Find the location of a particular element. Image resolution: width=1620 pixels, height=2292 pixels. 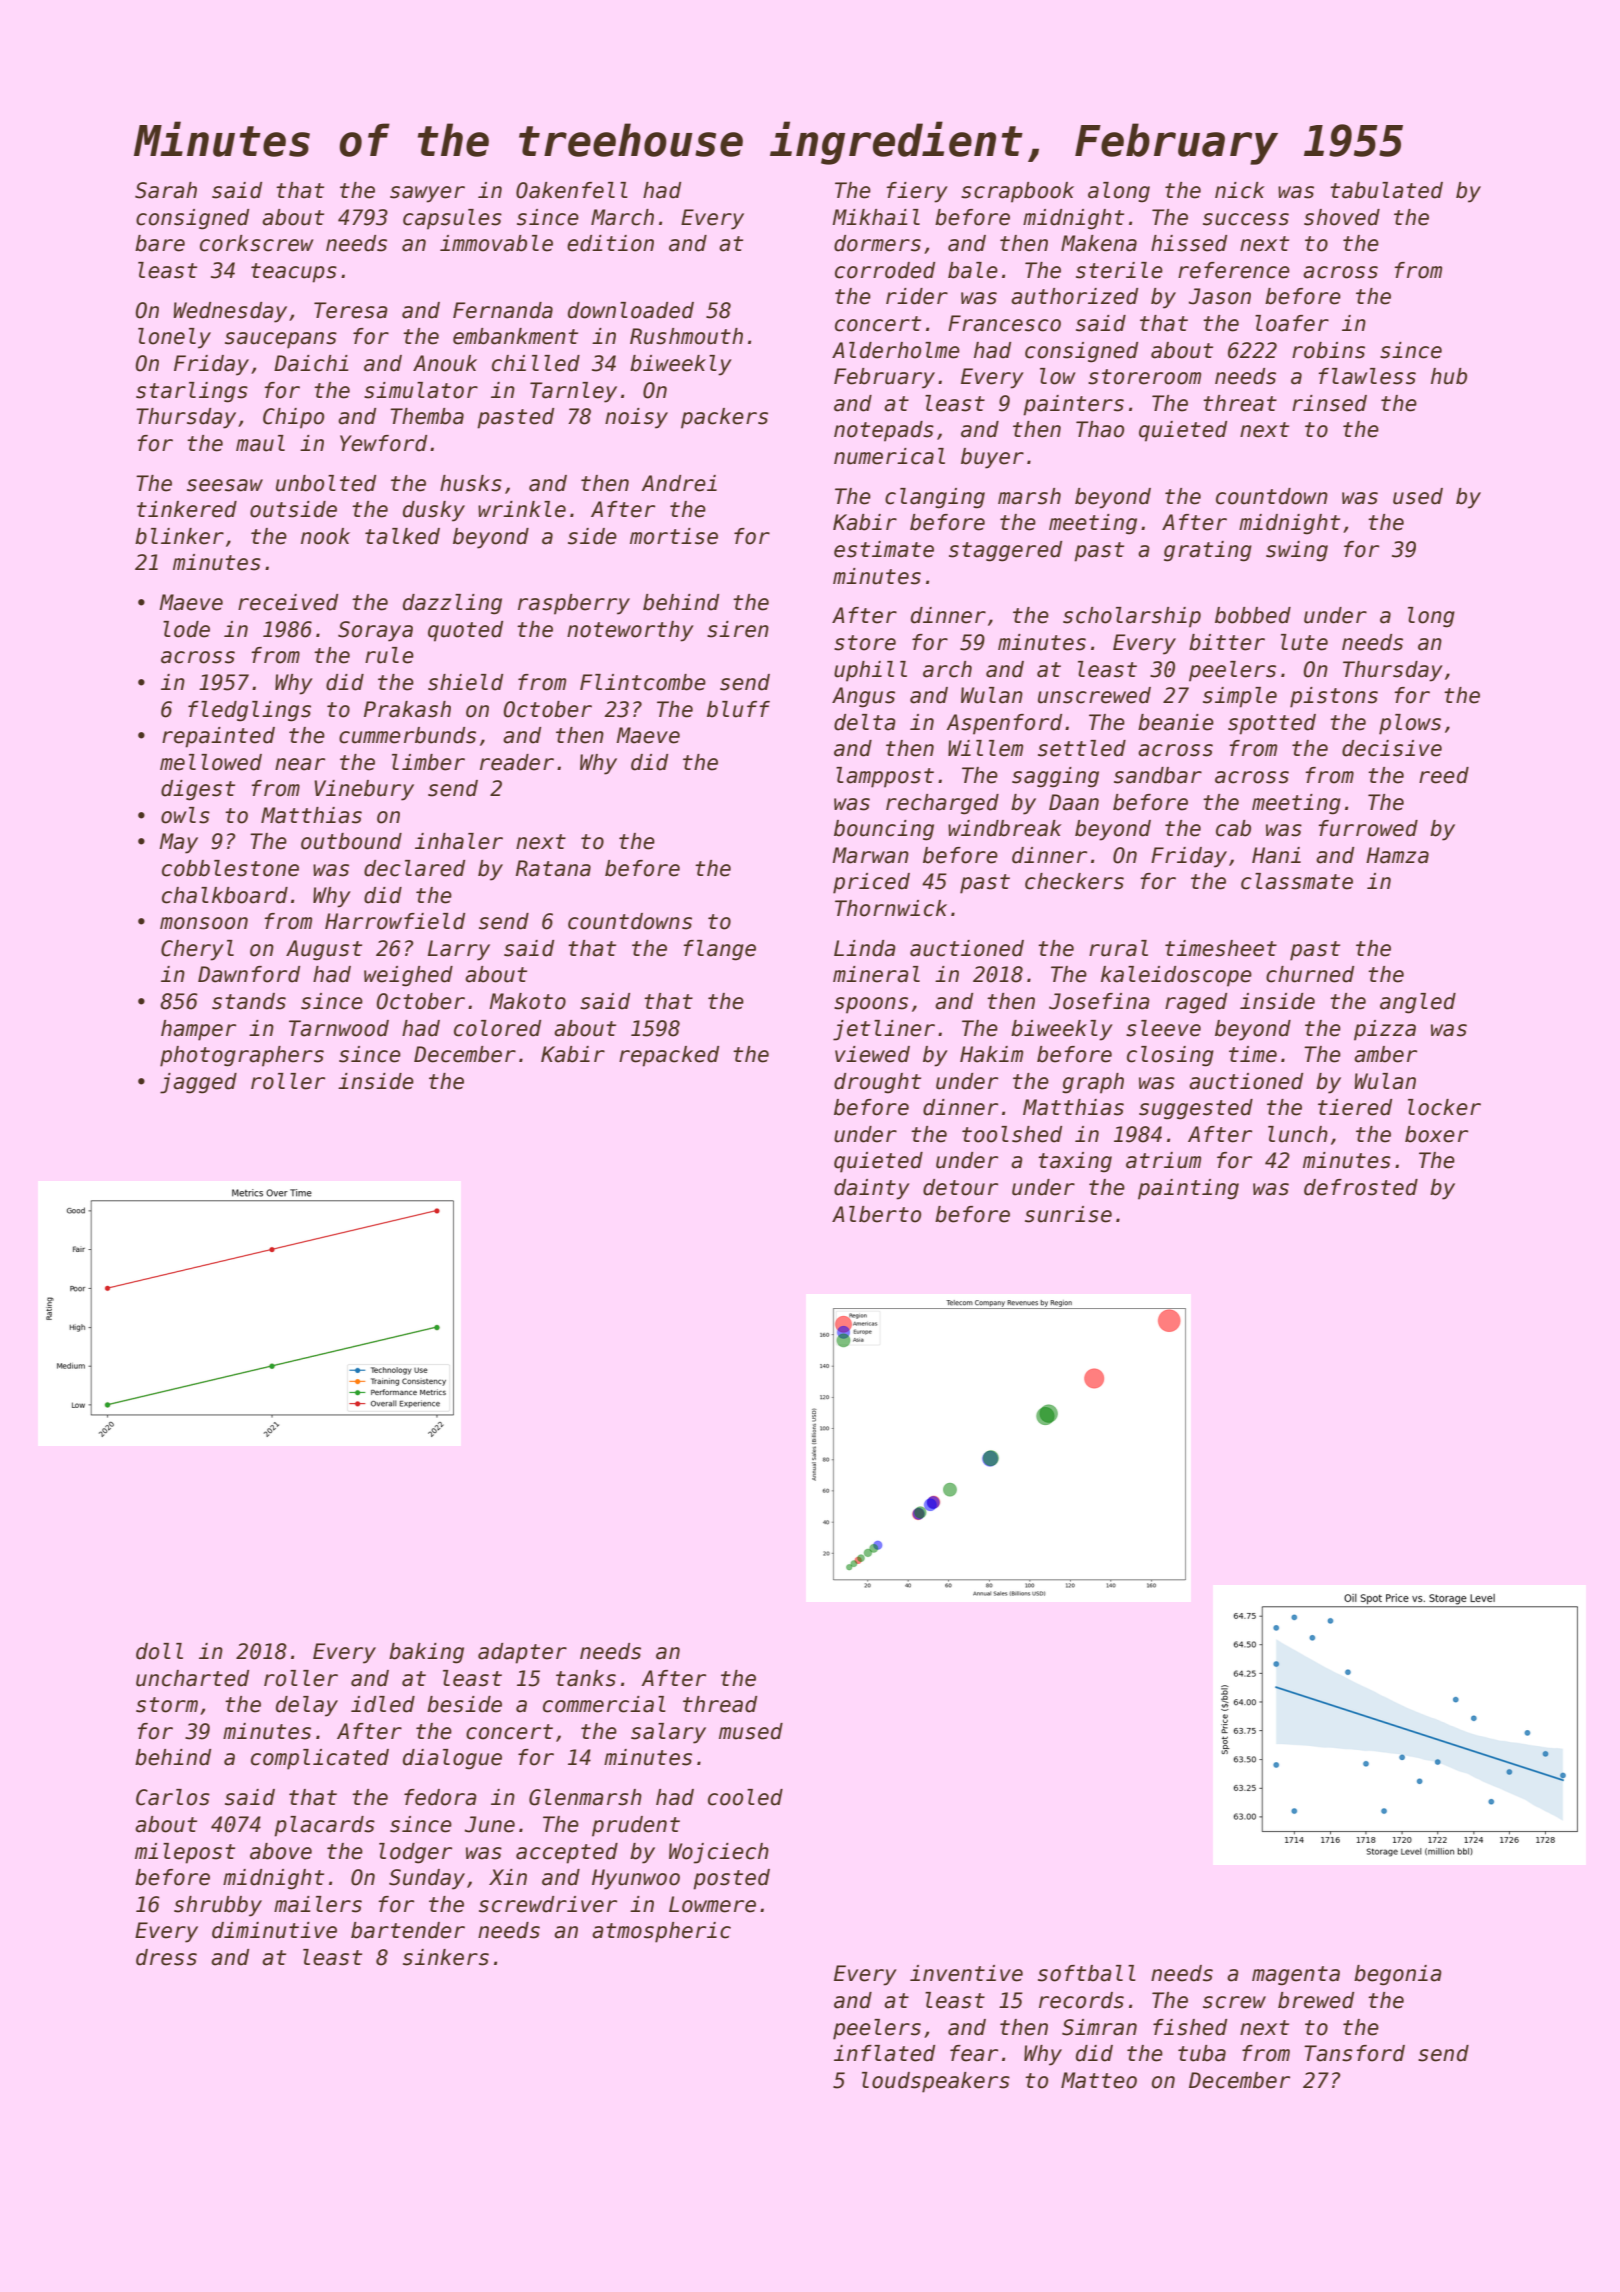

owls is located at coordinates (185, 815).
